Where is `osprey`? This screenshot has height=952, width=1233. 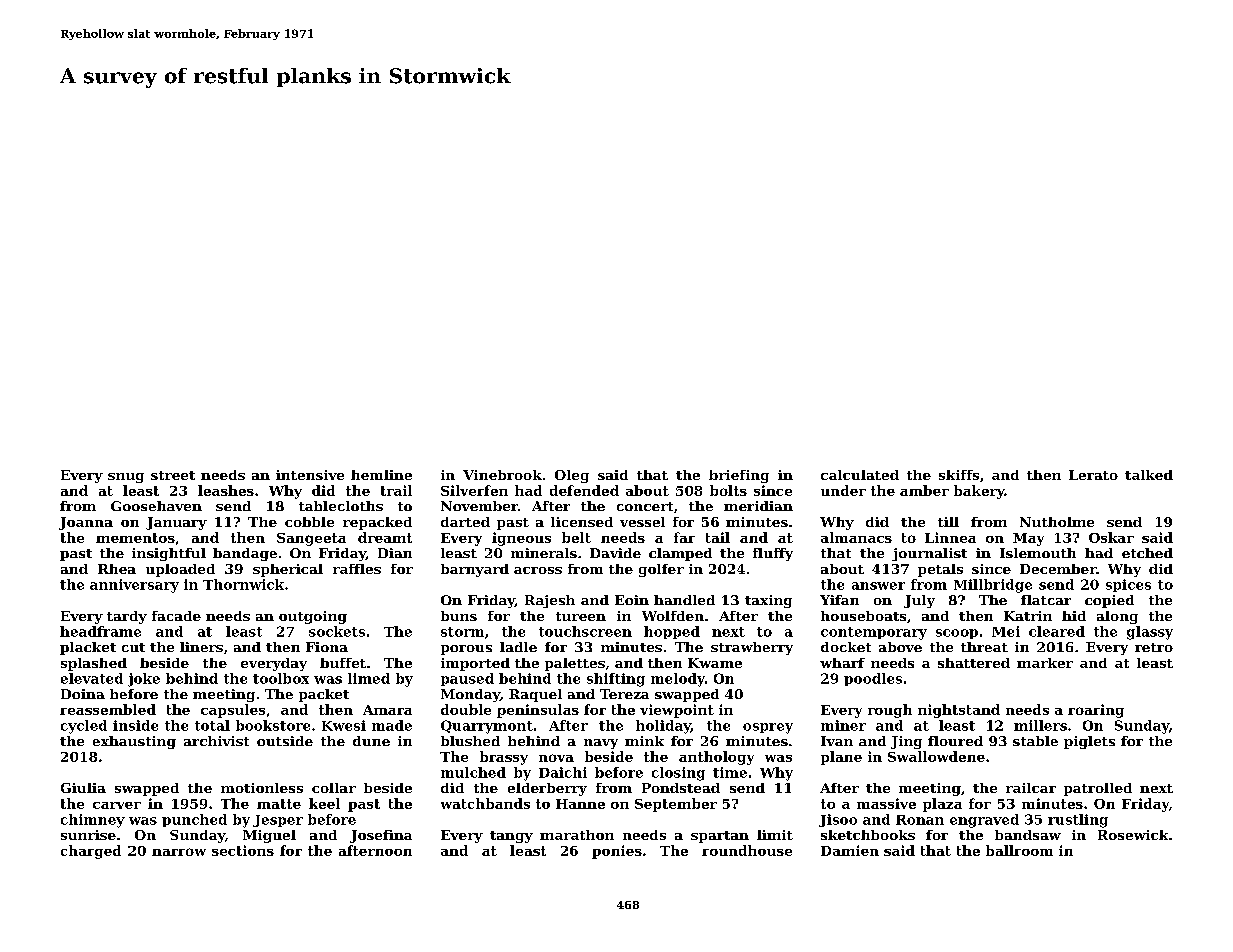 osprey is located at coordinates (768, 728).
